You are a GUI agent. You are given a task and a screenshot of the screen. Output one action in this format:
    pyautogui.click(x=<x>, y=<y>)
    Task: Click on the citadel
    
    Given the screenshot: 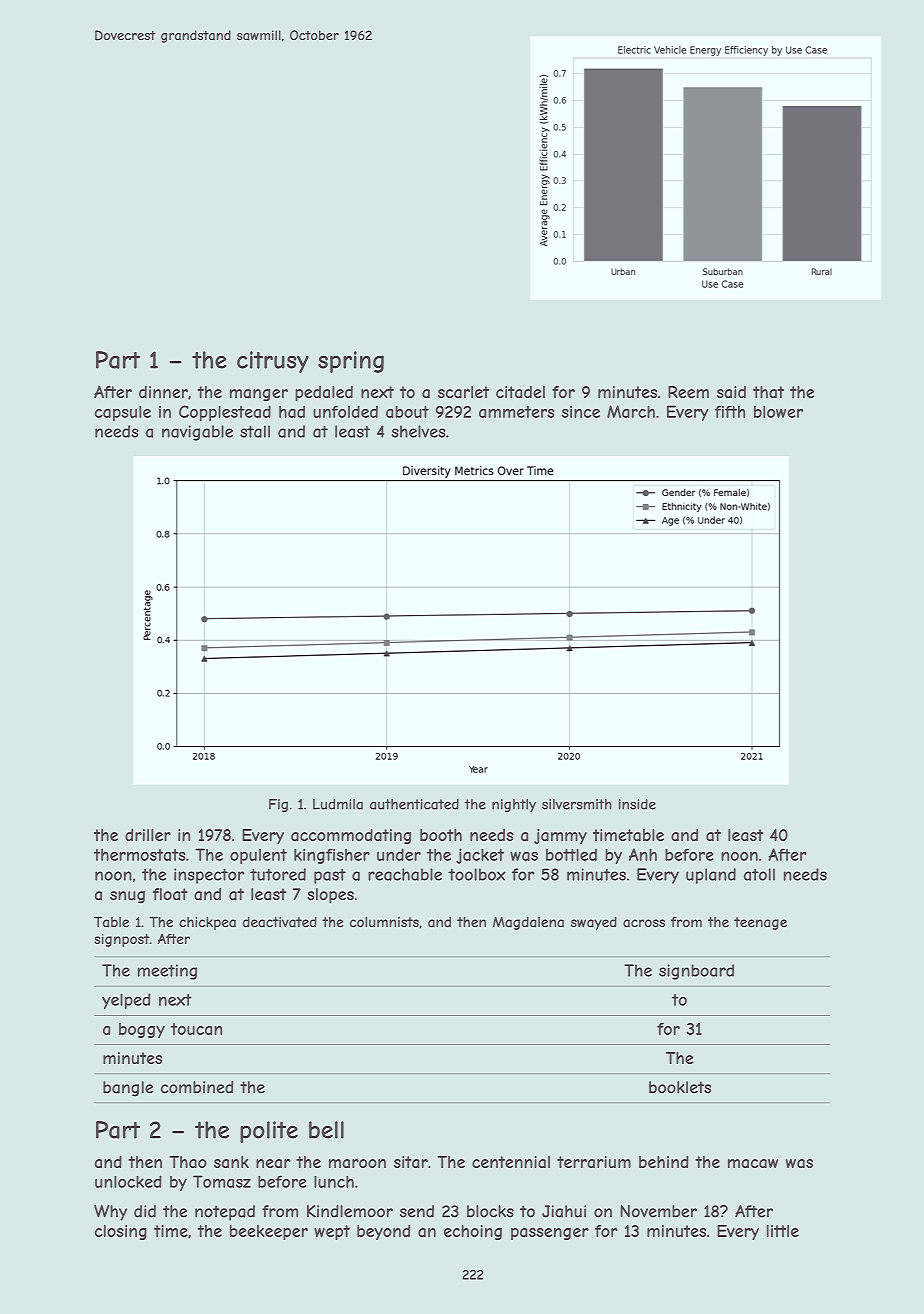 What is the action you would take?
    pyautogui.click(x=520, y=392)
